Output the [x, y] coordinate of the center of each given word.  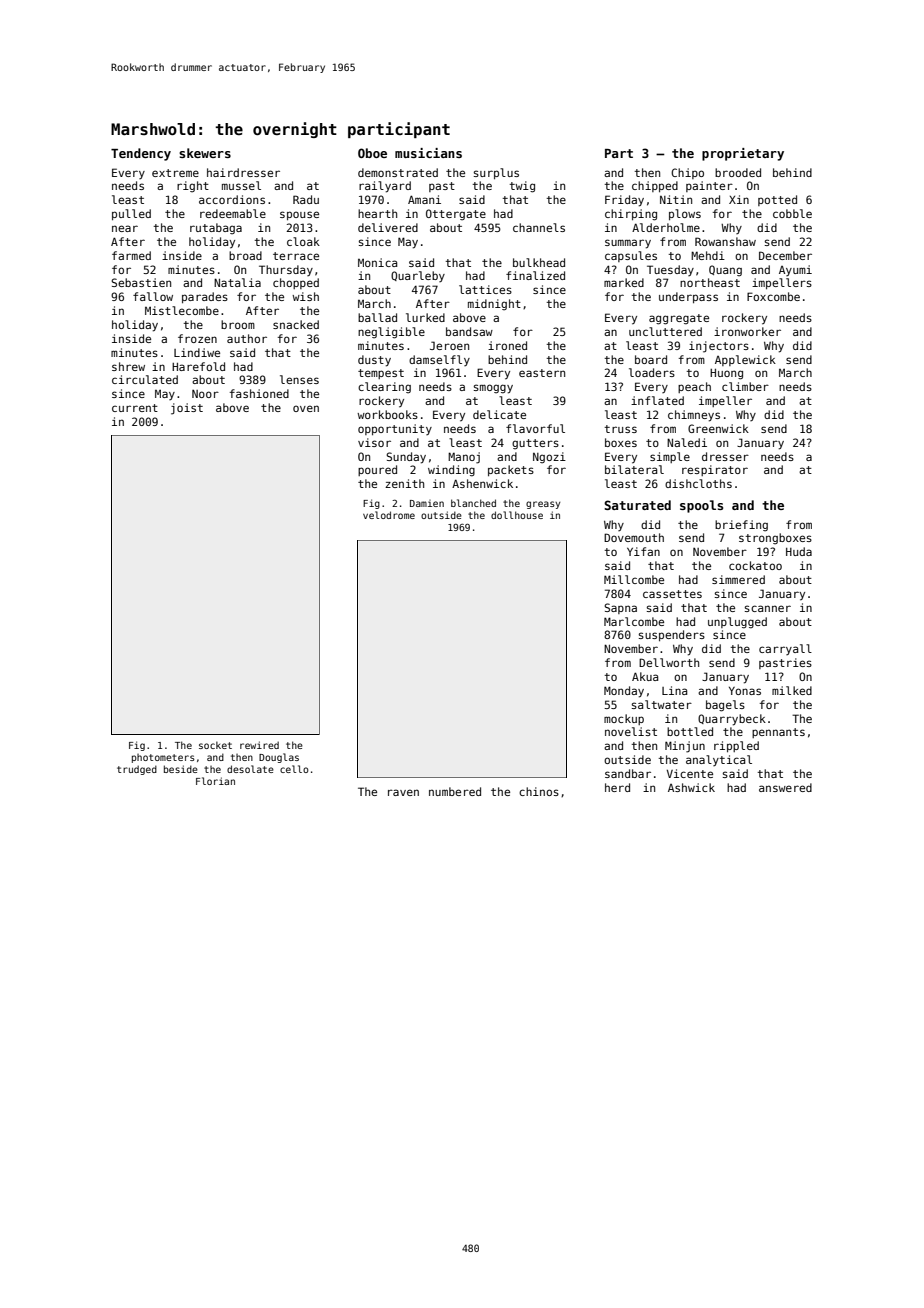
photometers [163, 758]
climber [745, 386]
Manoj [464, 458]
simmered [738, 579]
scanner [768, 608]
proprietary [743, 154]
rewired [259, 745]
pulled [131, 214]
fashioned [259, 393]
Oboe [372, 153]
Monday [624, 692]
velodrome [389, 515]
